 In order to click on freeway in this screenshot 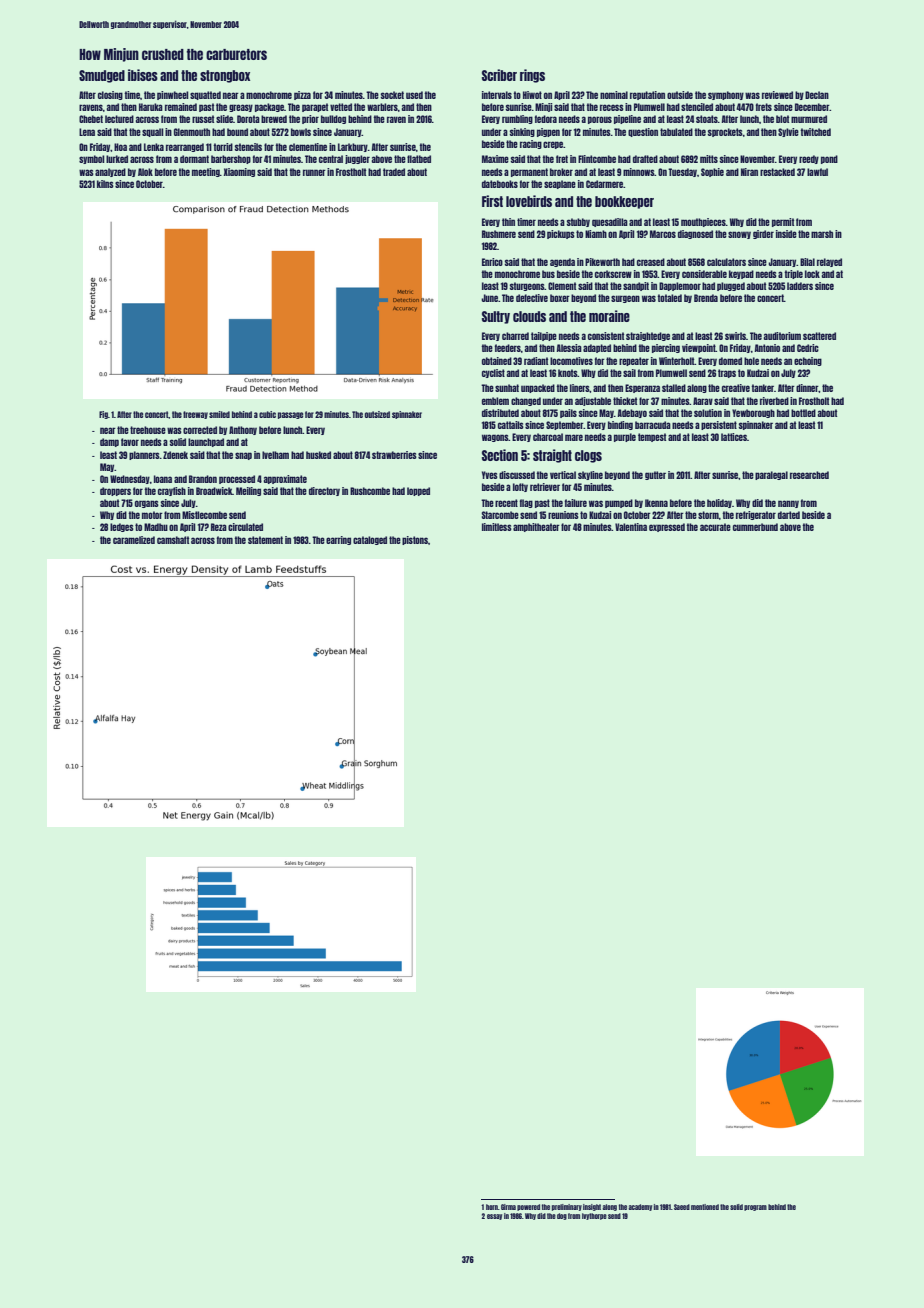, I will do `click(195, 415)`.
